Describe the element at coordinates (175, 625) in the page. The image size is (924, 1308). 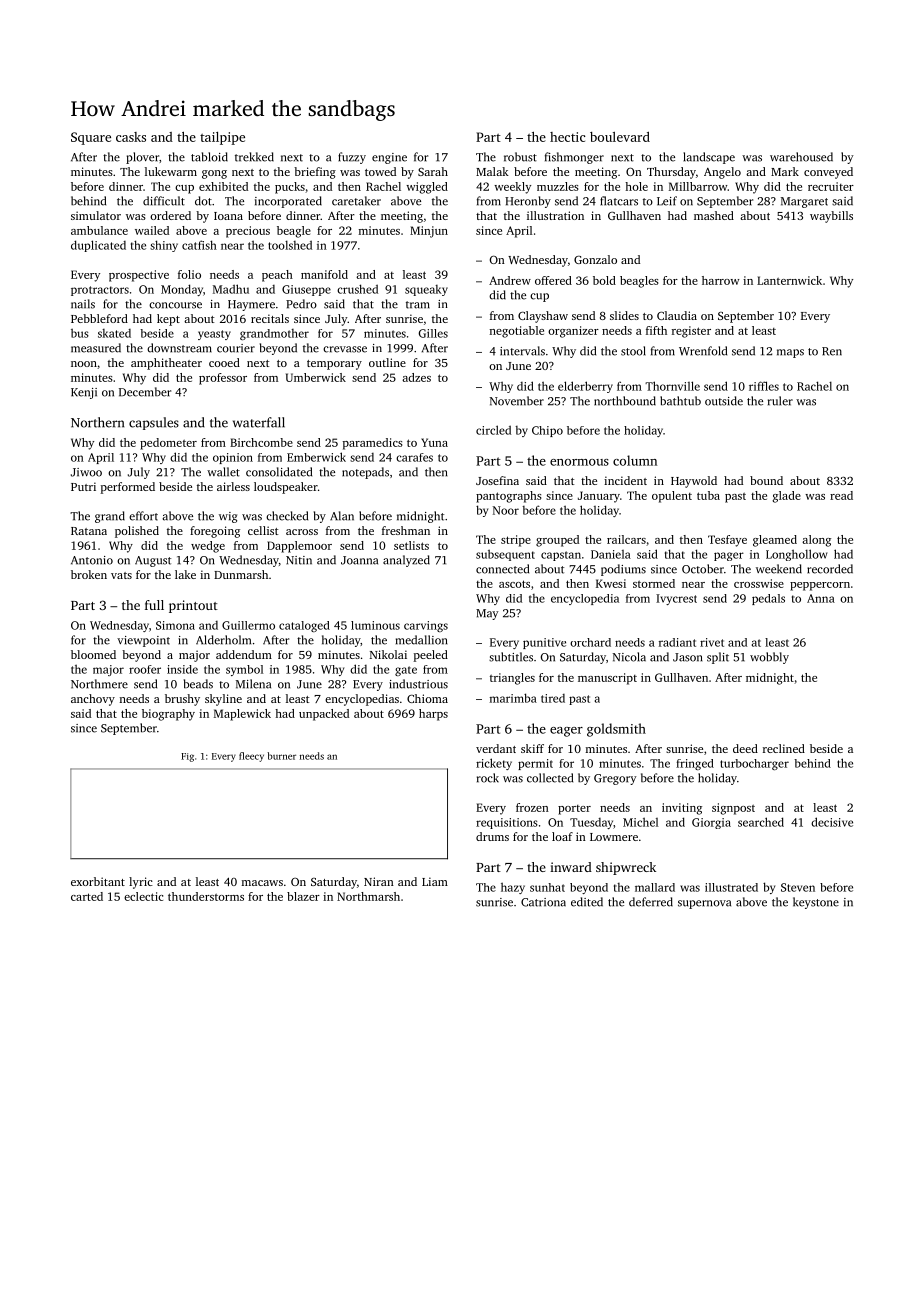
I see `Simona` at that location.
